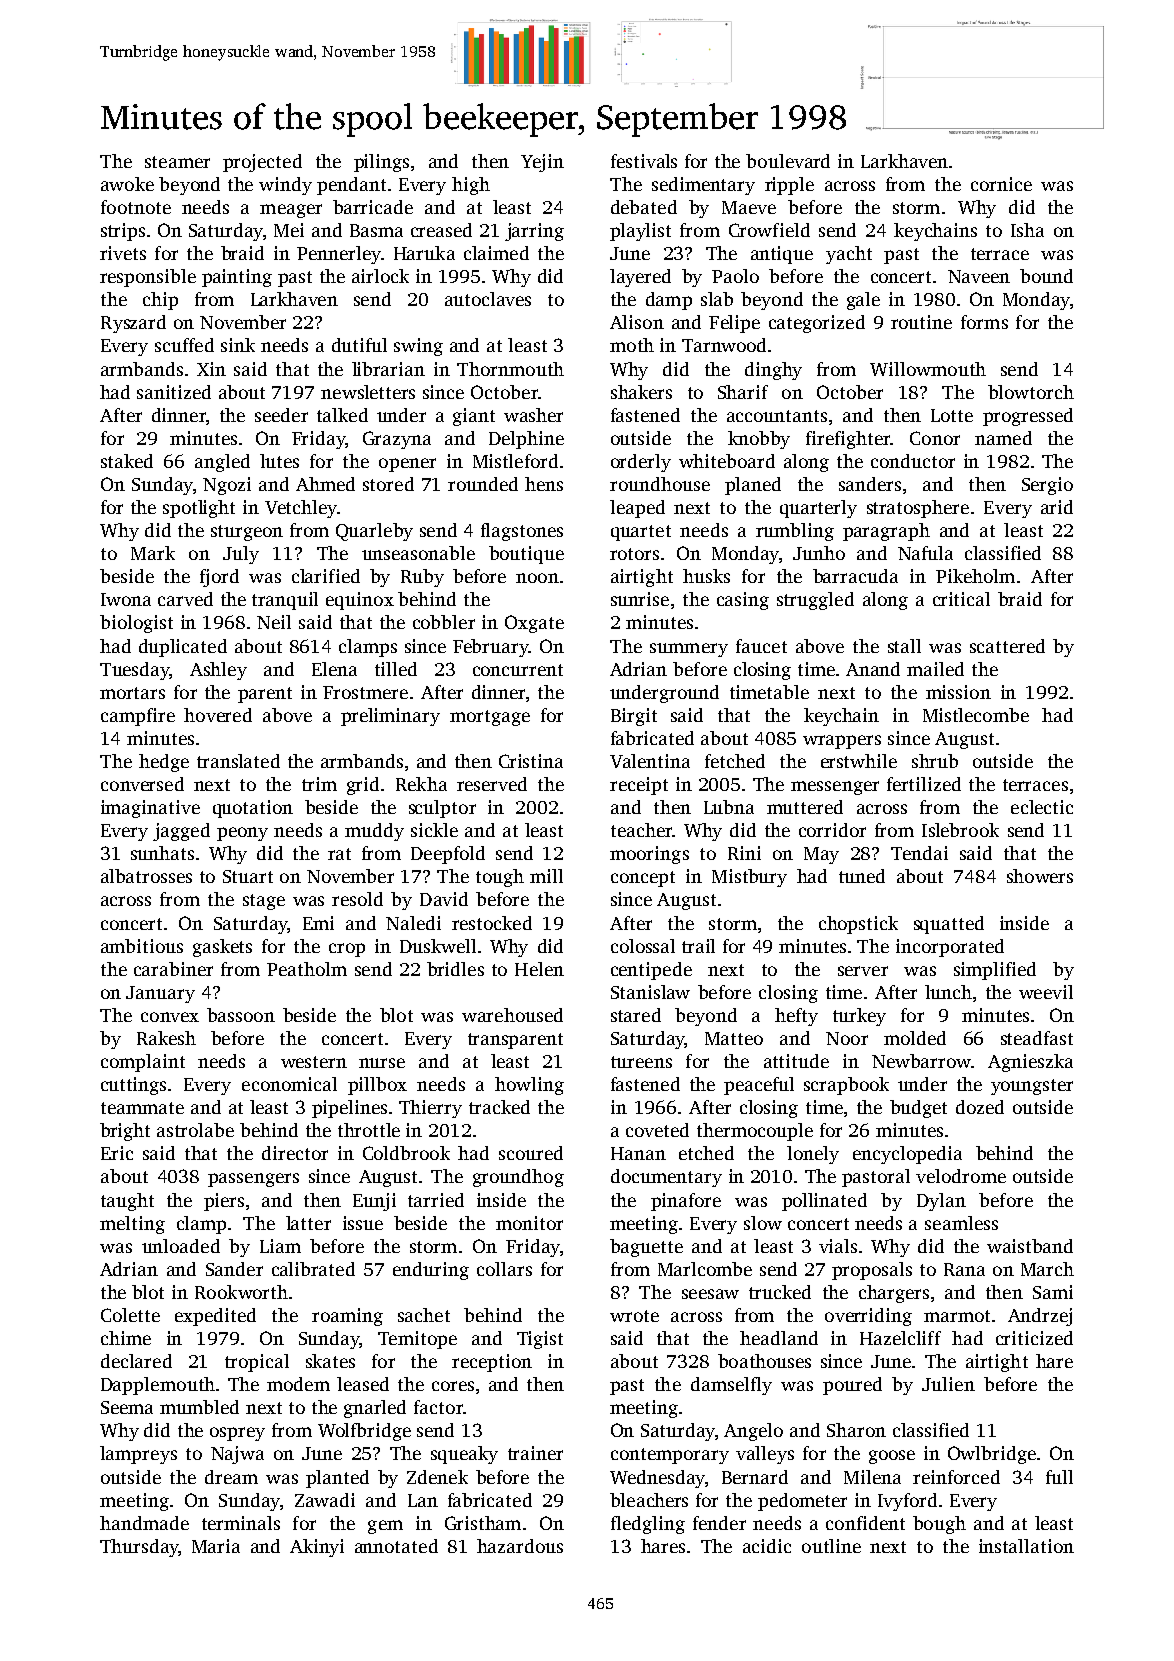  What do you see at coordinates (1003, 438) in the screenshot?
I see `named` at bounding box center [1003, 438].
